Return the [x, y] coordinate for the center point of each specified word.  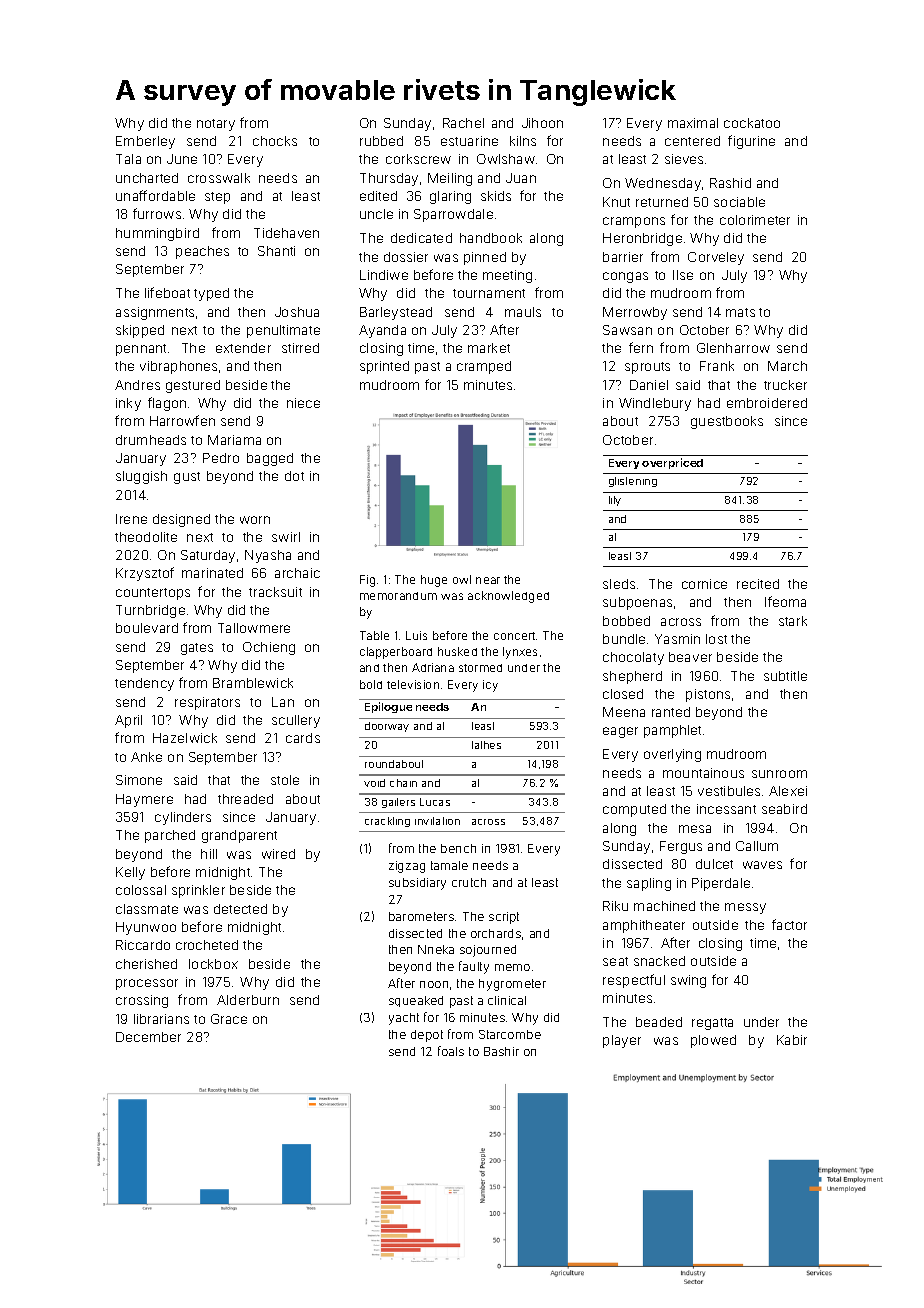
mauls [523, 312]
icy [490, 686]
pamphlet [672, 731]
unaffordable [155, 195]
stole [285, 780]
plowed [713, 1041]
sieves [684, 159]
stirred [300, 348]
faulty [474, 967]
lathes [486, 745]
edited [378, 196]
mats [740, 312]
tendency [144, 684]
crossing [142, 1001]
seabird [784, 809]
